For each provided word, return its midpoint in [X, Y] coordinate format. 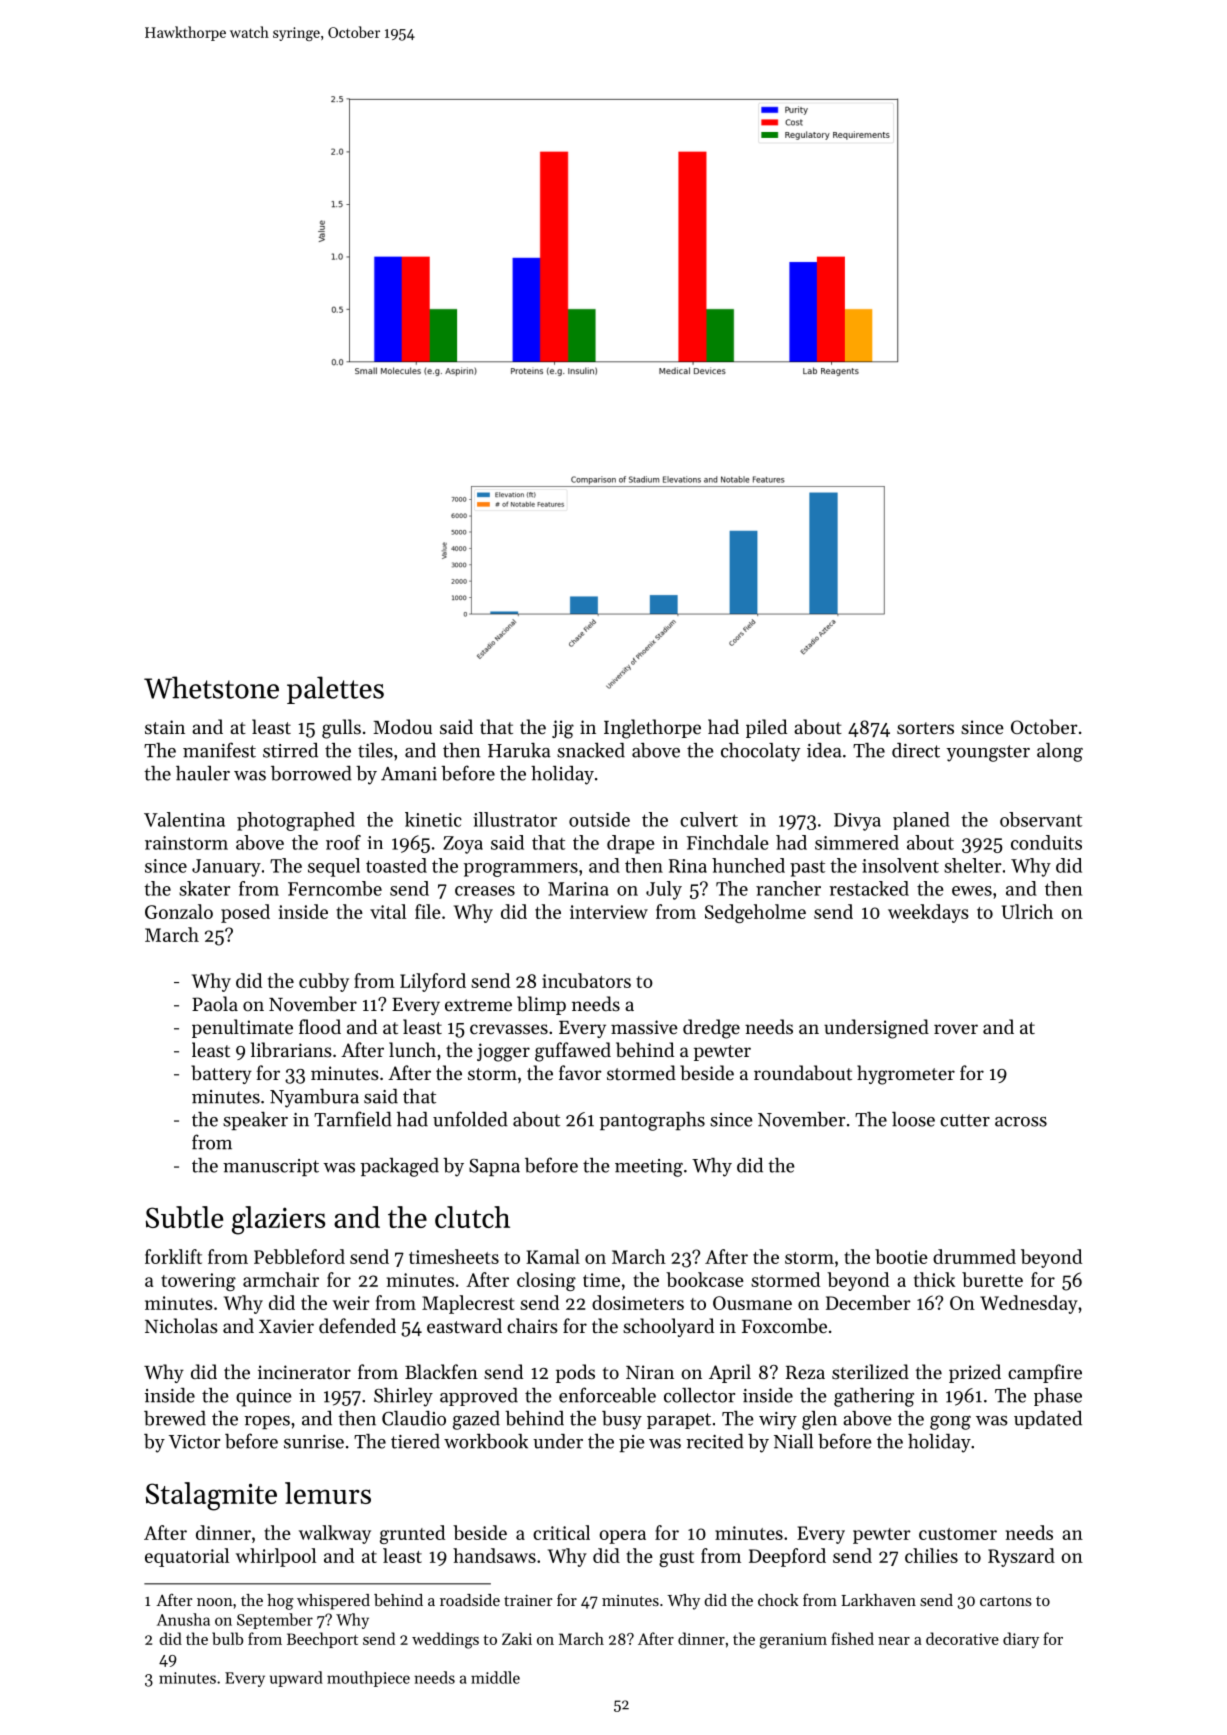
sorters [925, 728]
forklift [173, 1256]
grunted [412, 1534]
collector [699, 1395]
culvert [709, 819]
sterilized [870, 1371]
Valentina [184, 819]
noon [215, 1602]
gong [950, 1423]
